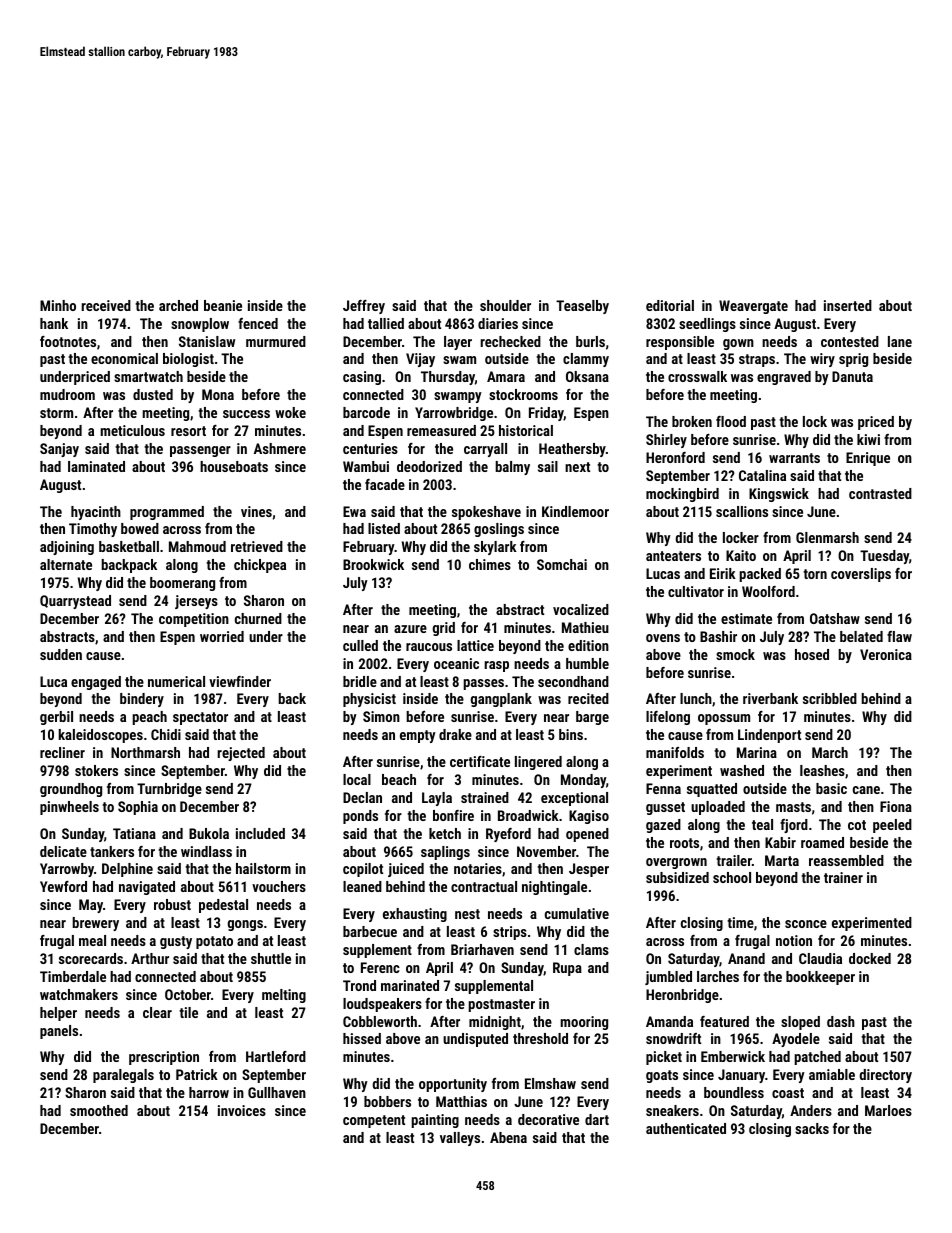  I want to click on notion, so click(794, 940).
